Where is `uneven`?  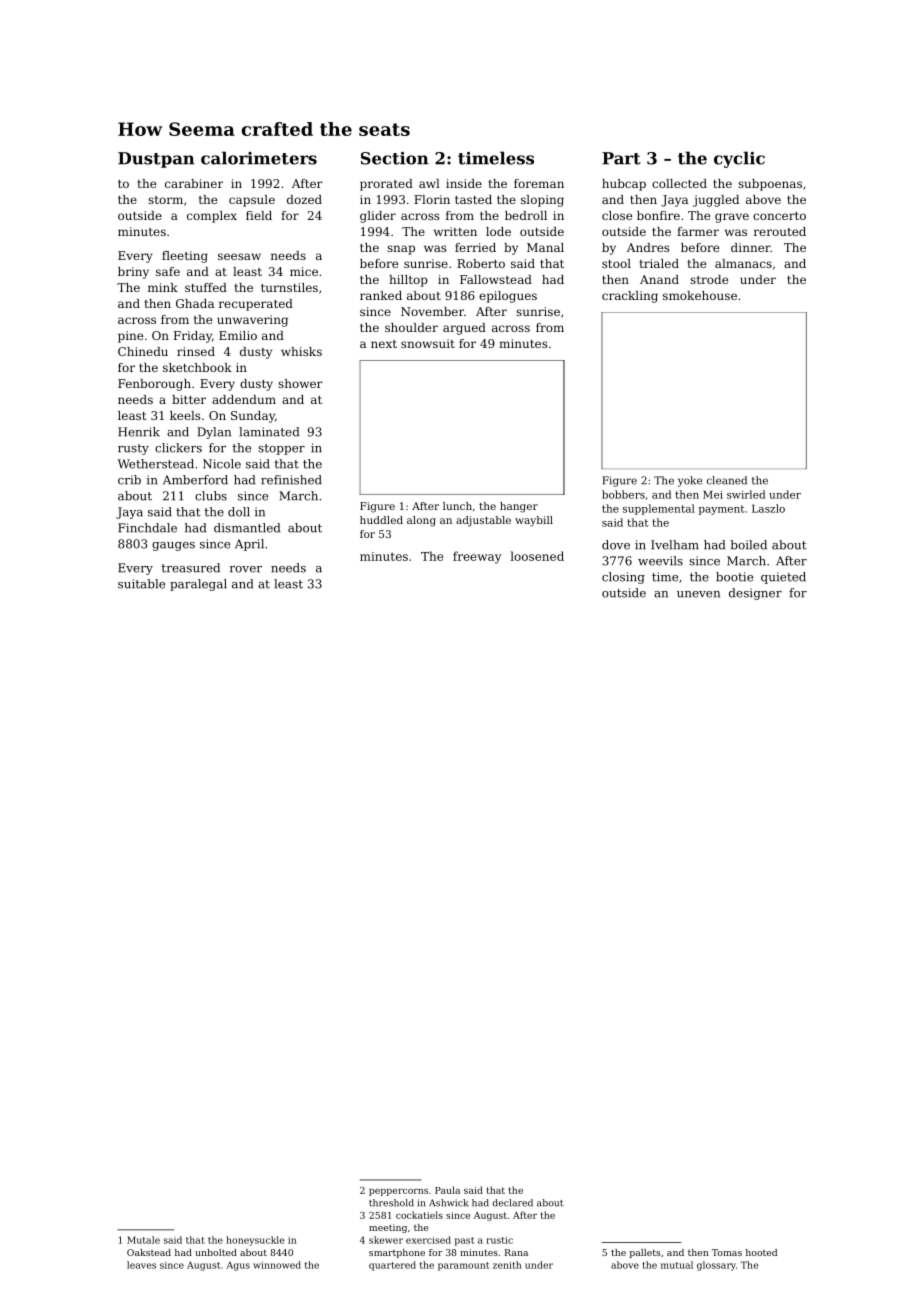 uneven is located at coordinates (698, 594).
